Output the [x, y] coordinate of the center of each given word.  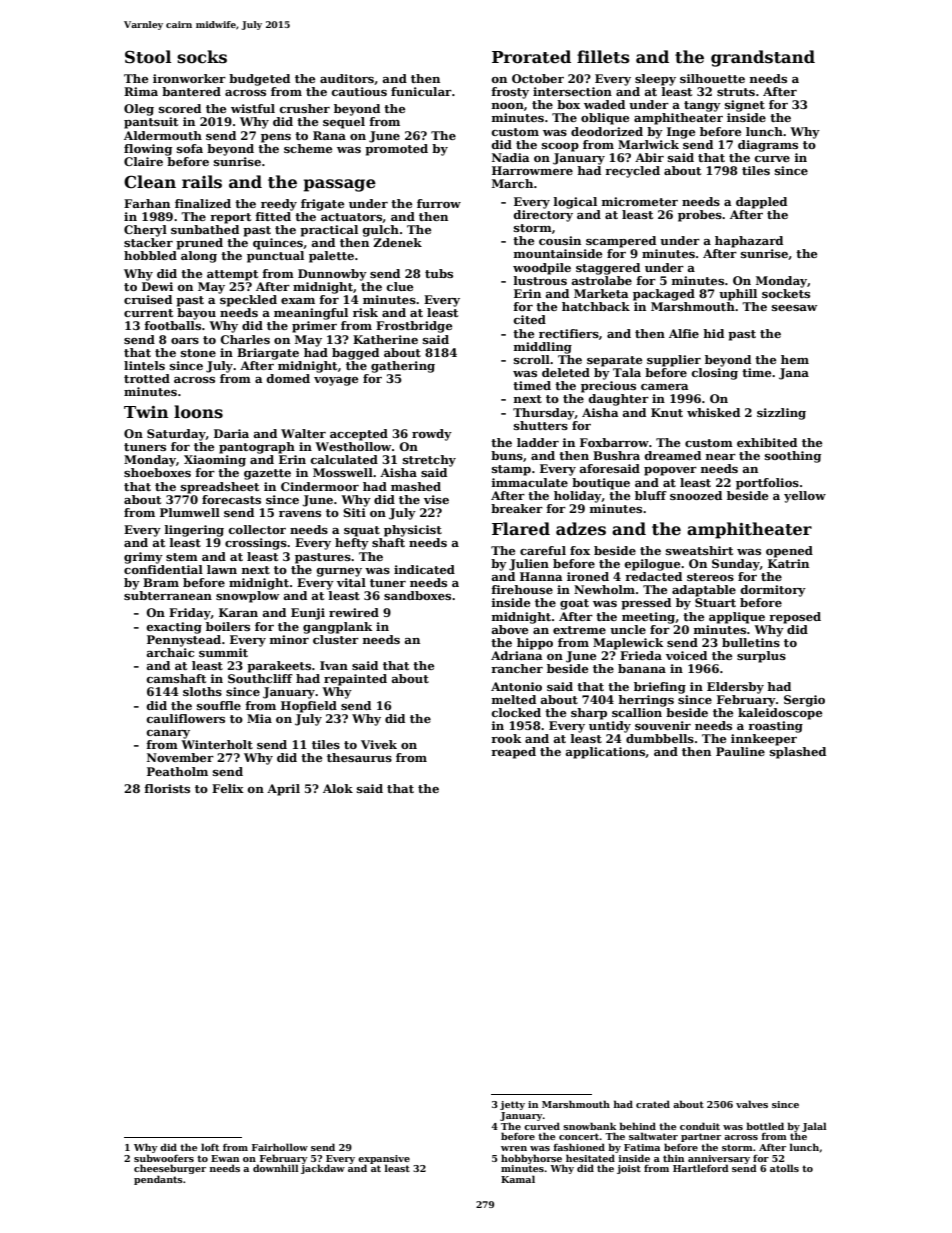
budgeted [259, 80]
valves [752, 1104]
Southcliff [260, 678]
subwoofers [164, 1158]
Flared [521, 529]
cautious [359, 91]
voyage [336, 381]
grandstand [763, 58]
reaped [513, 753]
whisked [713, 412]
